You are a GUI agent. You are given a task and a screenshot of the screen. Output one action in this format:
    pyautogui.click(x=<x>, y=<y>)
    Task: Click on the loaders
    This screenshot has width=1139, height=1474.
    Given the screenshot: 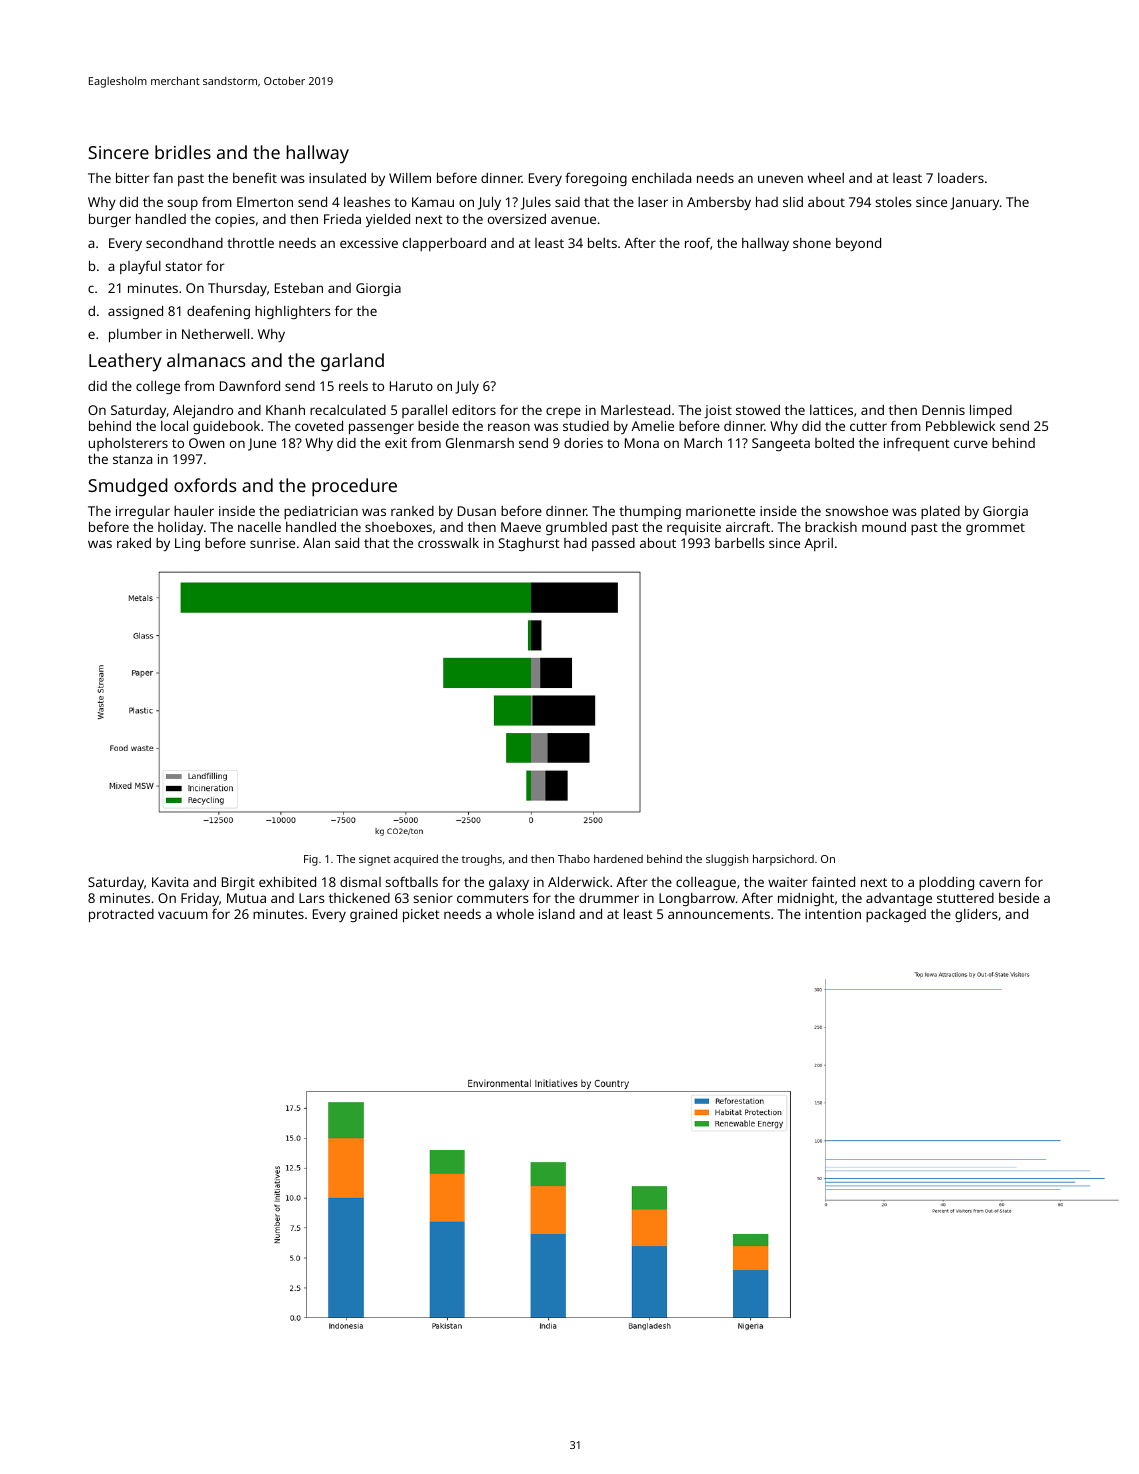 What is the action you would take?
    pyautogui.click(x=961, y=178)
